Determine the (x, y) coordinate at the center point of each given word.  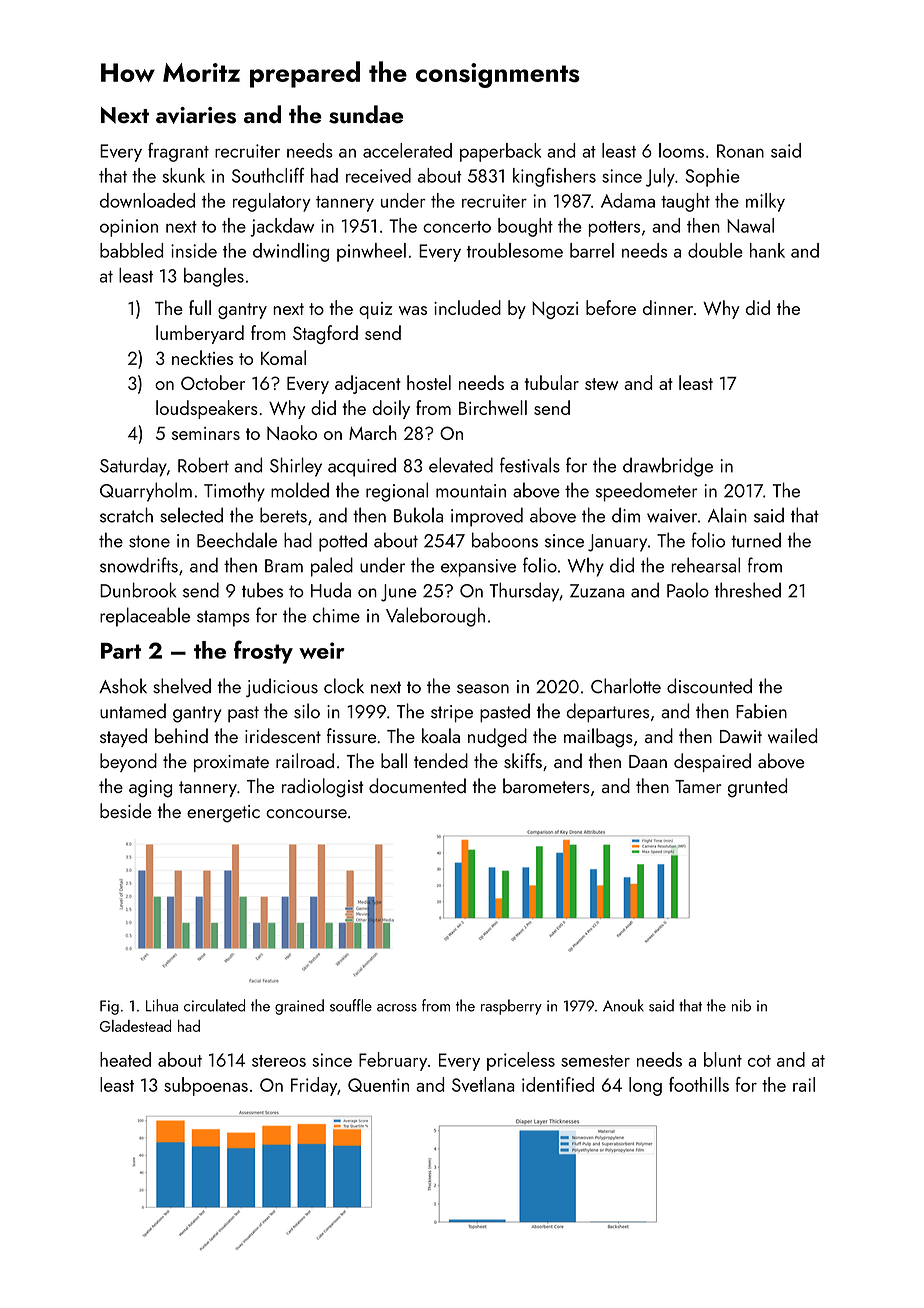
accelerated (407, 150)
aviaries (196, 115)
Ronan (740, 151)
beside (126, 810)
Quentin (378, 1085)
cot (759, 1061)
